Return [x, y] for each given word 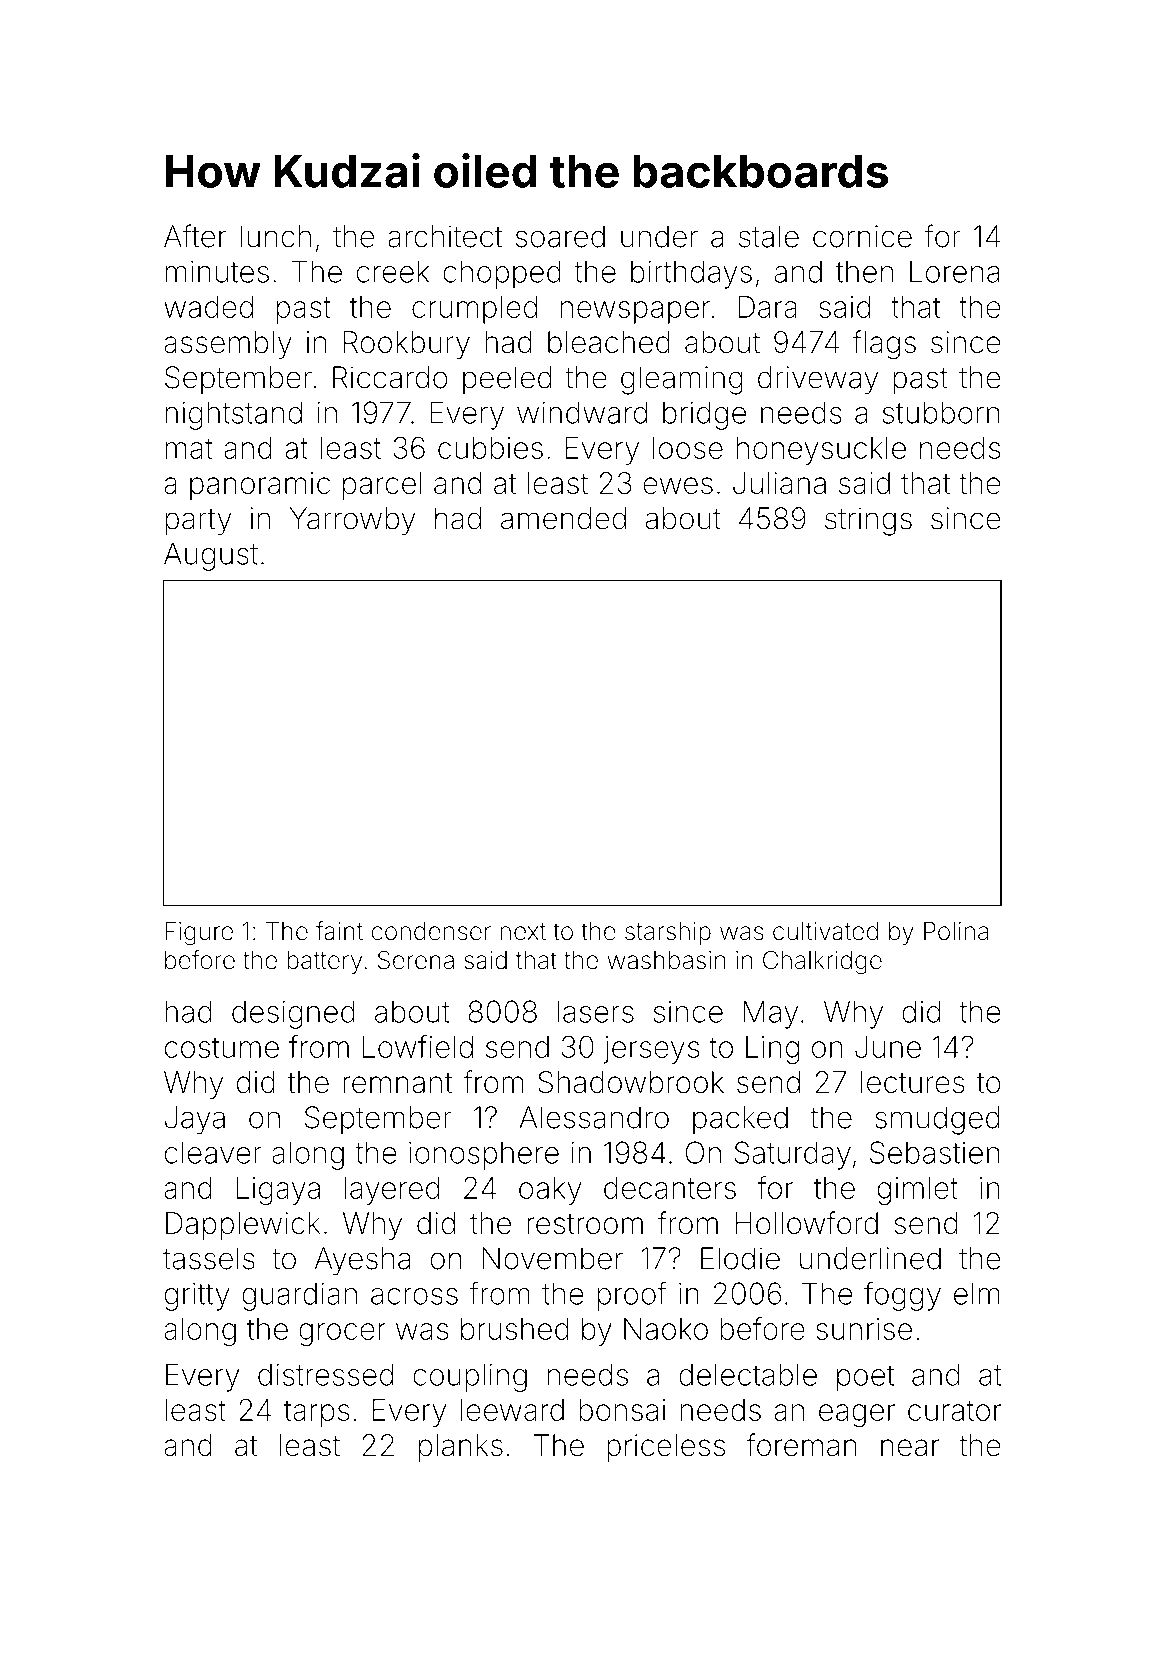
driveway [818, 380]
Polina [956, 931]
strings [868, 521]
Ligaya [278, 1191]
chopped [502, 274]
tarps [317, 1413]
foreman [801, 1445]
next [523, 932]
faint [339, 931]
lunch [276, 236]
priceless [666, 1448]
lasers [595, 1011]
